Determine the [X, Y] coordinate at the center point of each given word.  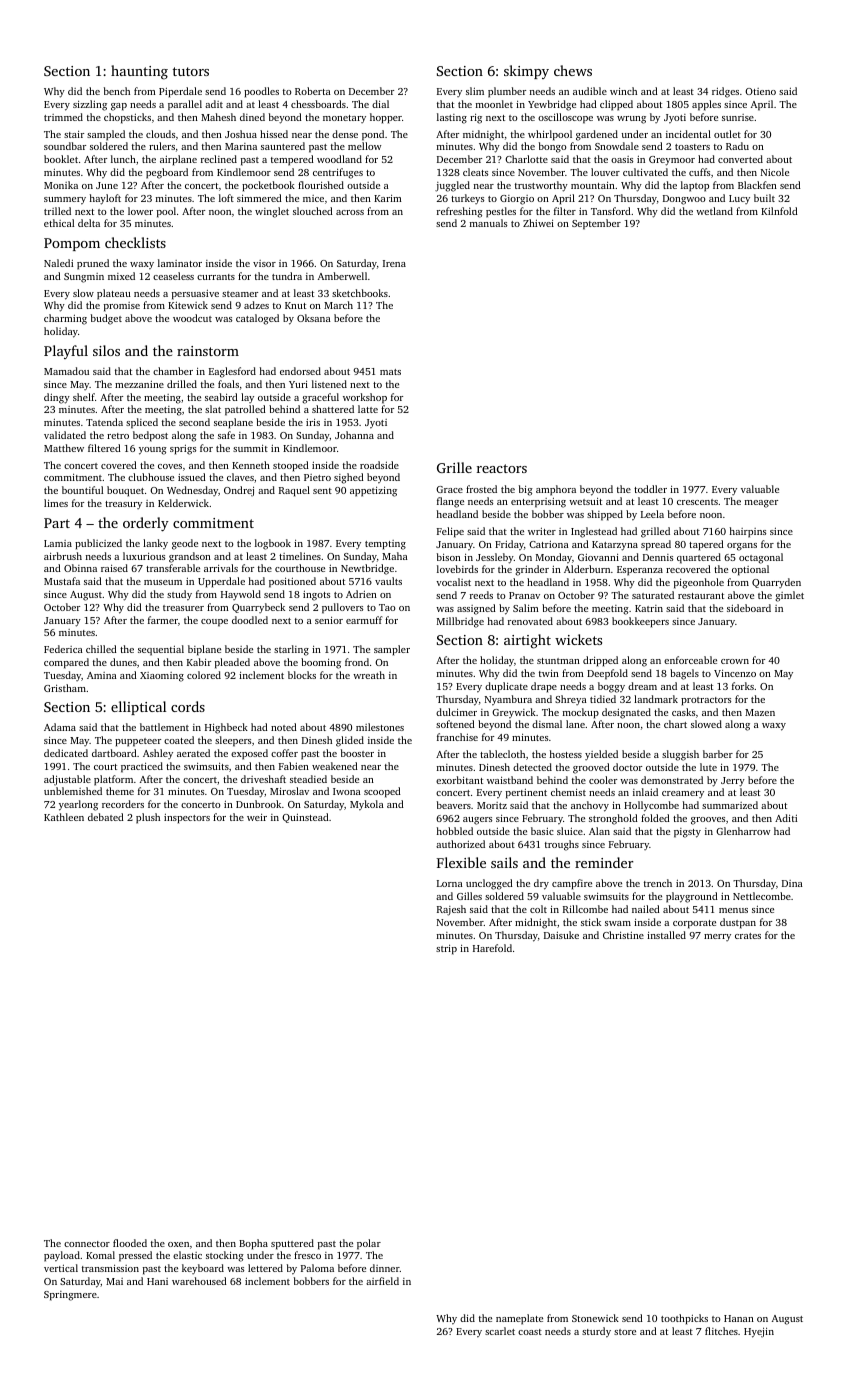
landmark [656, 699]
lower [140, 211]
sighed [349, 478]
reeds [481, 595]
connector [87, 1244]
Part [57, 523]
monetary [344, 119]
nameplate [519, 1319]
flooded [130, 1243]
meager [761, 504]
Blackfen [757, 185]
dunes [123, 662]
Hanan [739, 1318]
